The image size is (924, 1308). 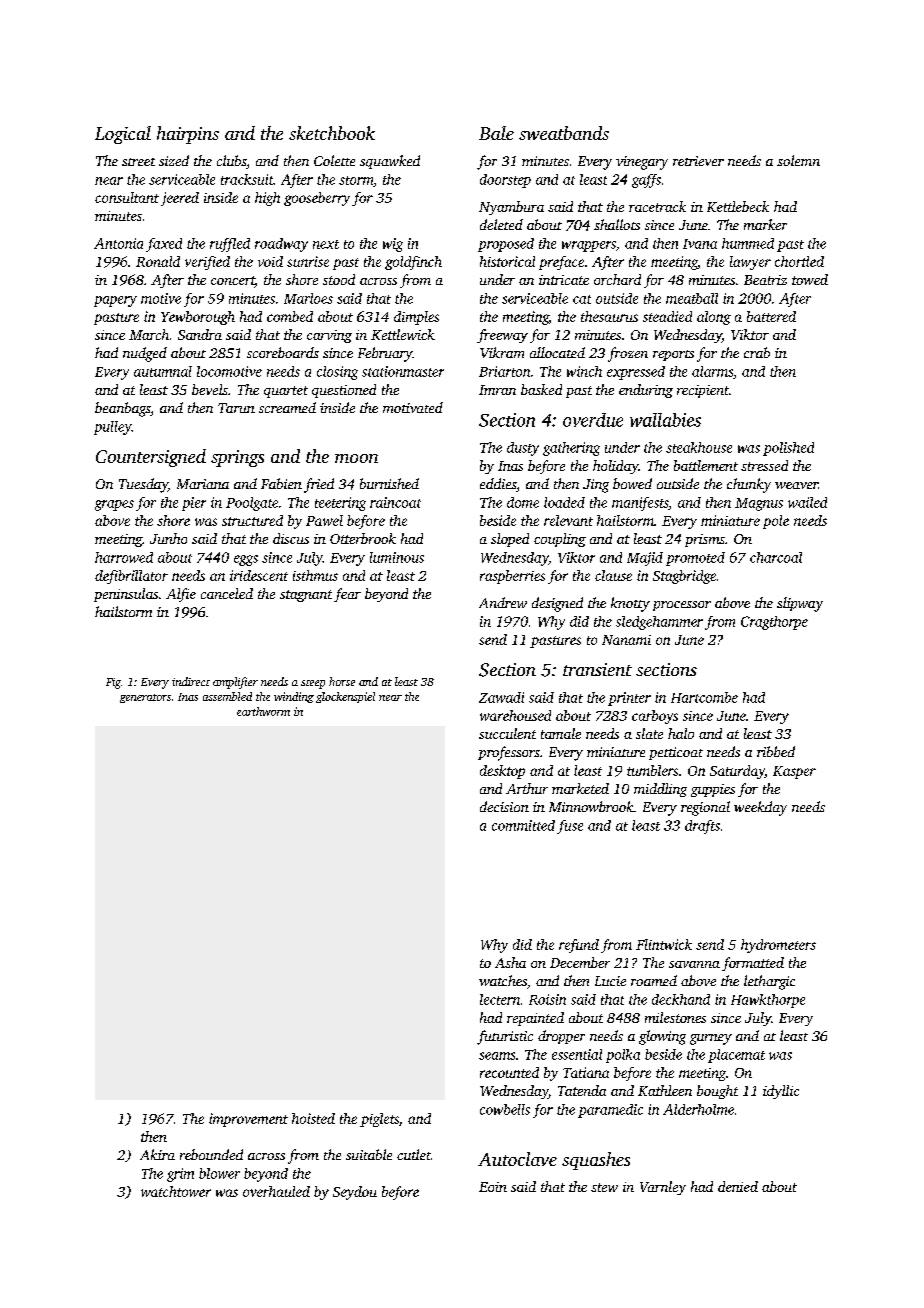 What do you see at coordinates (501, 224) in the document?
I see `deleted` at bounding box center [501, 224].
